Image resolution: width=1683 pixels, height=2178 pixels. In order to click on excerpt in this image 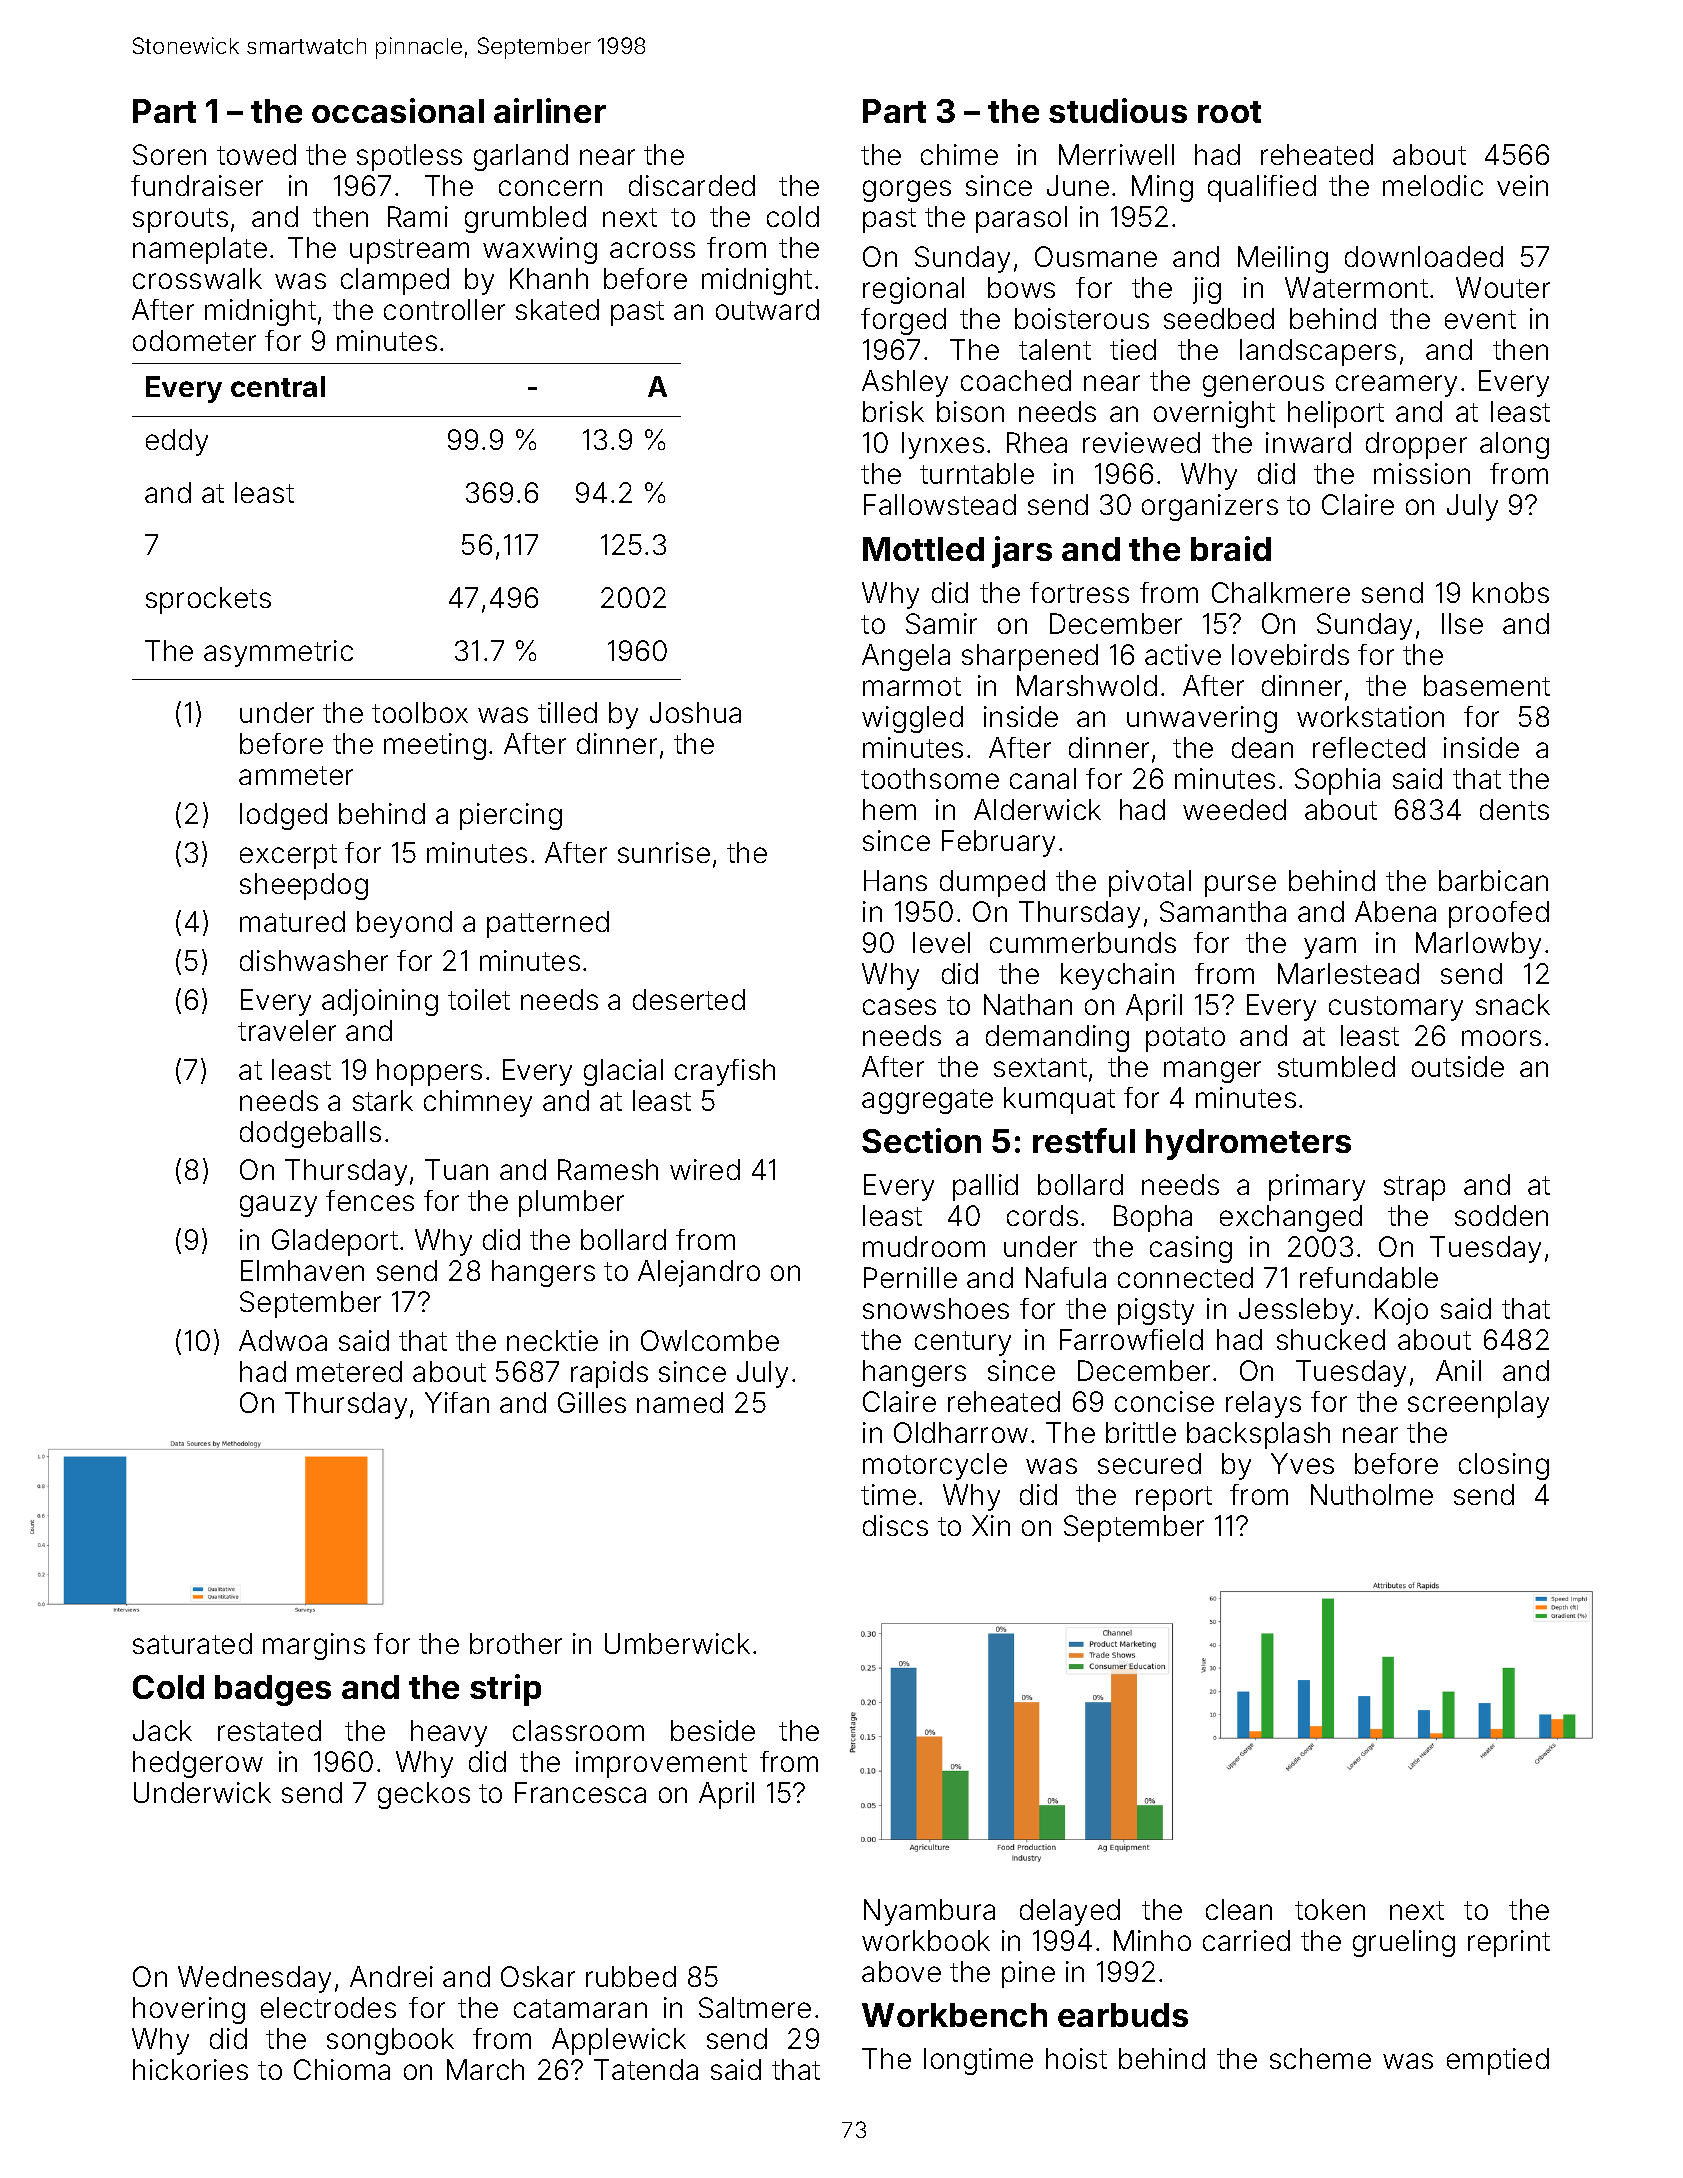, I will do `click(288, 856)`.
